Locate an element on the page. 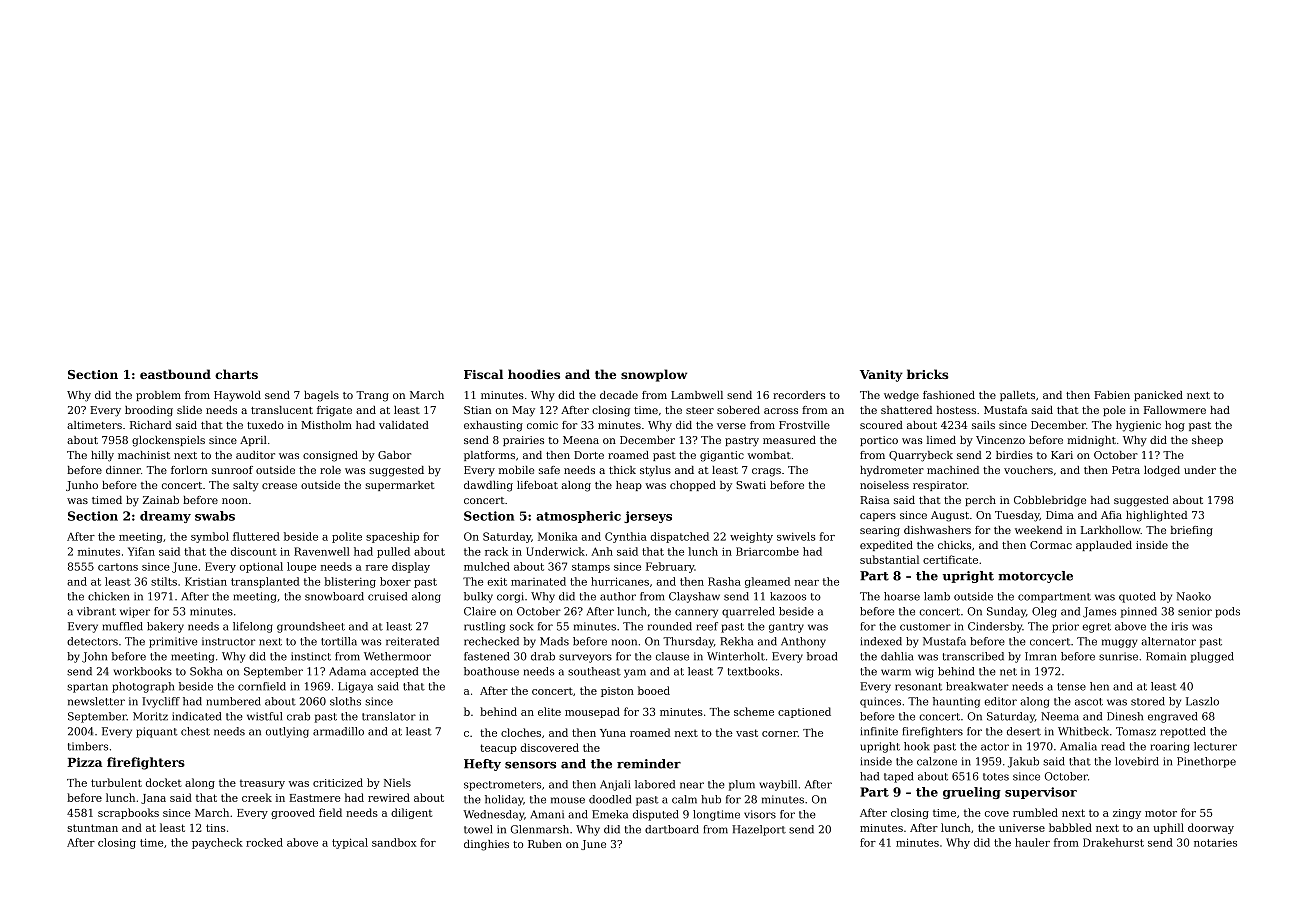 This page has height=924, width=1308. sheep is located at coordinates (1207, 441).
